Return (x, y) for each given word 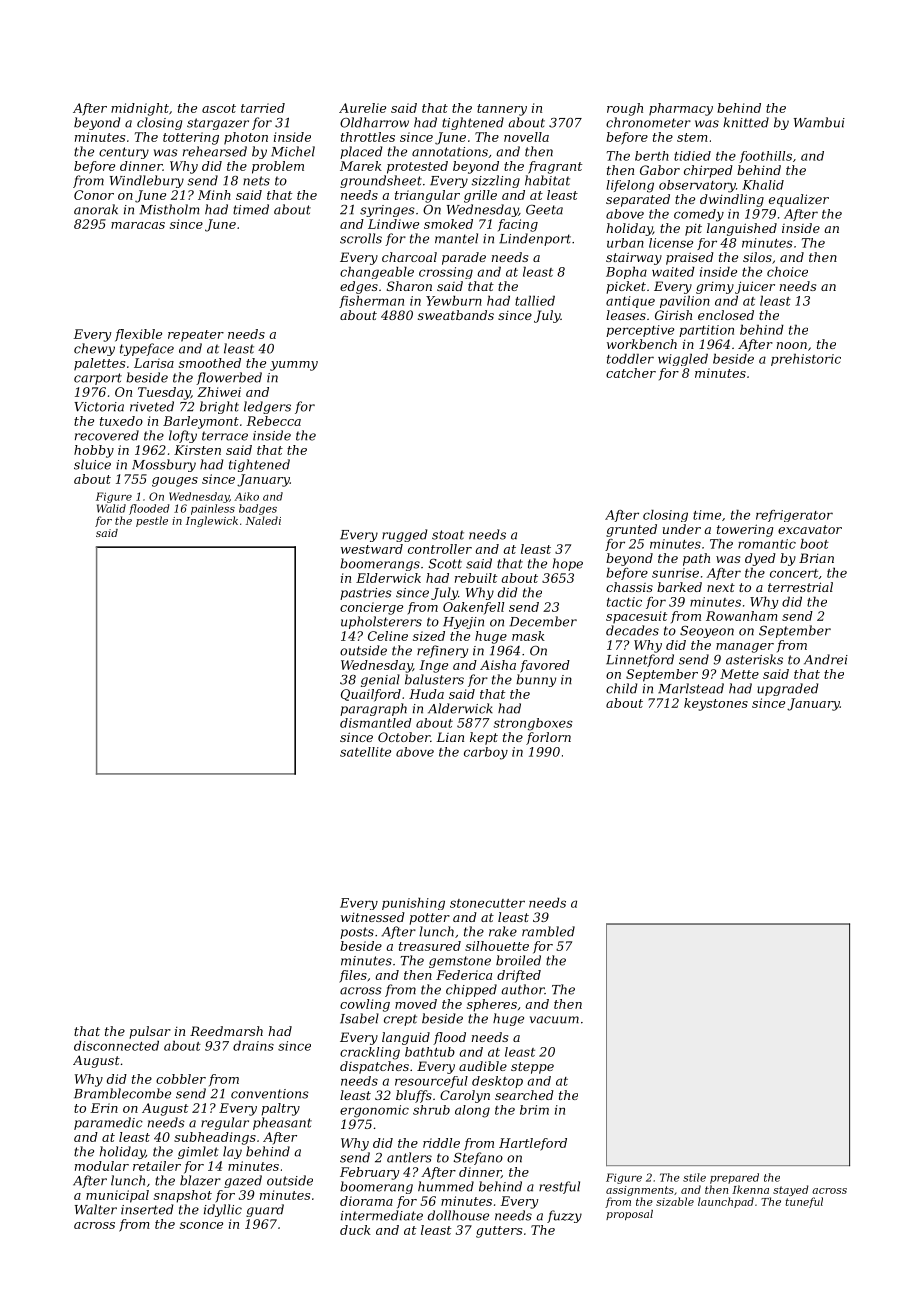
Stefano (478, 1158)
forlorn (548, 738)
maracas (138, 225)
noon (792, 345)
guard (265, 1210)
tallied (535, 301)
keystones (716, 704)
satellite (365, 752)
